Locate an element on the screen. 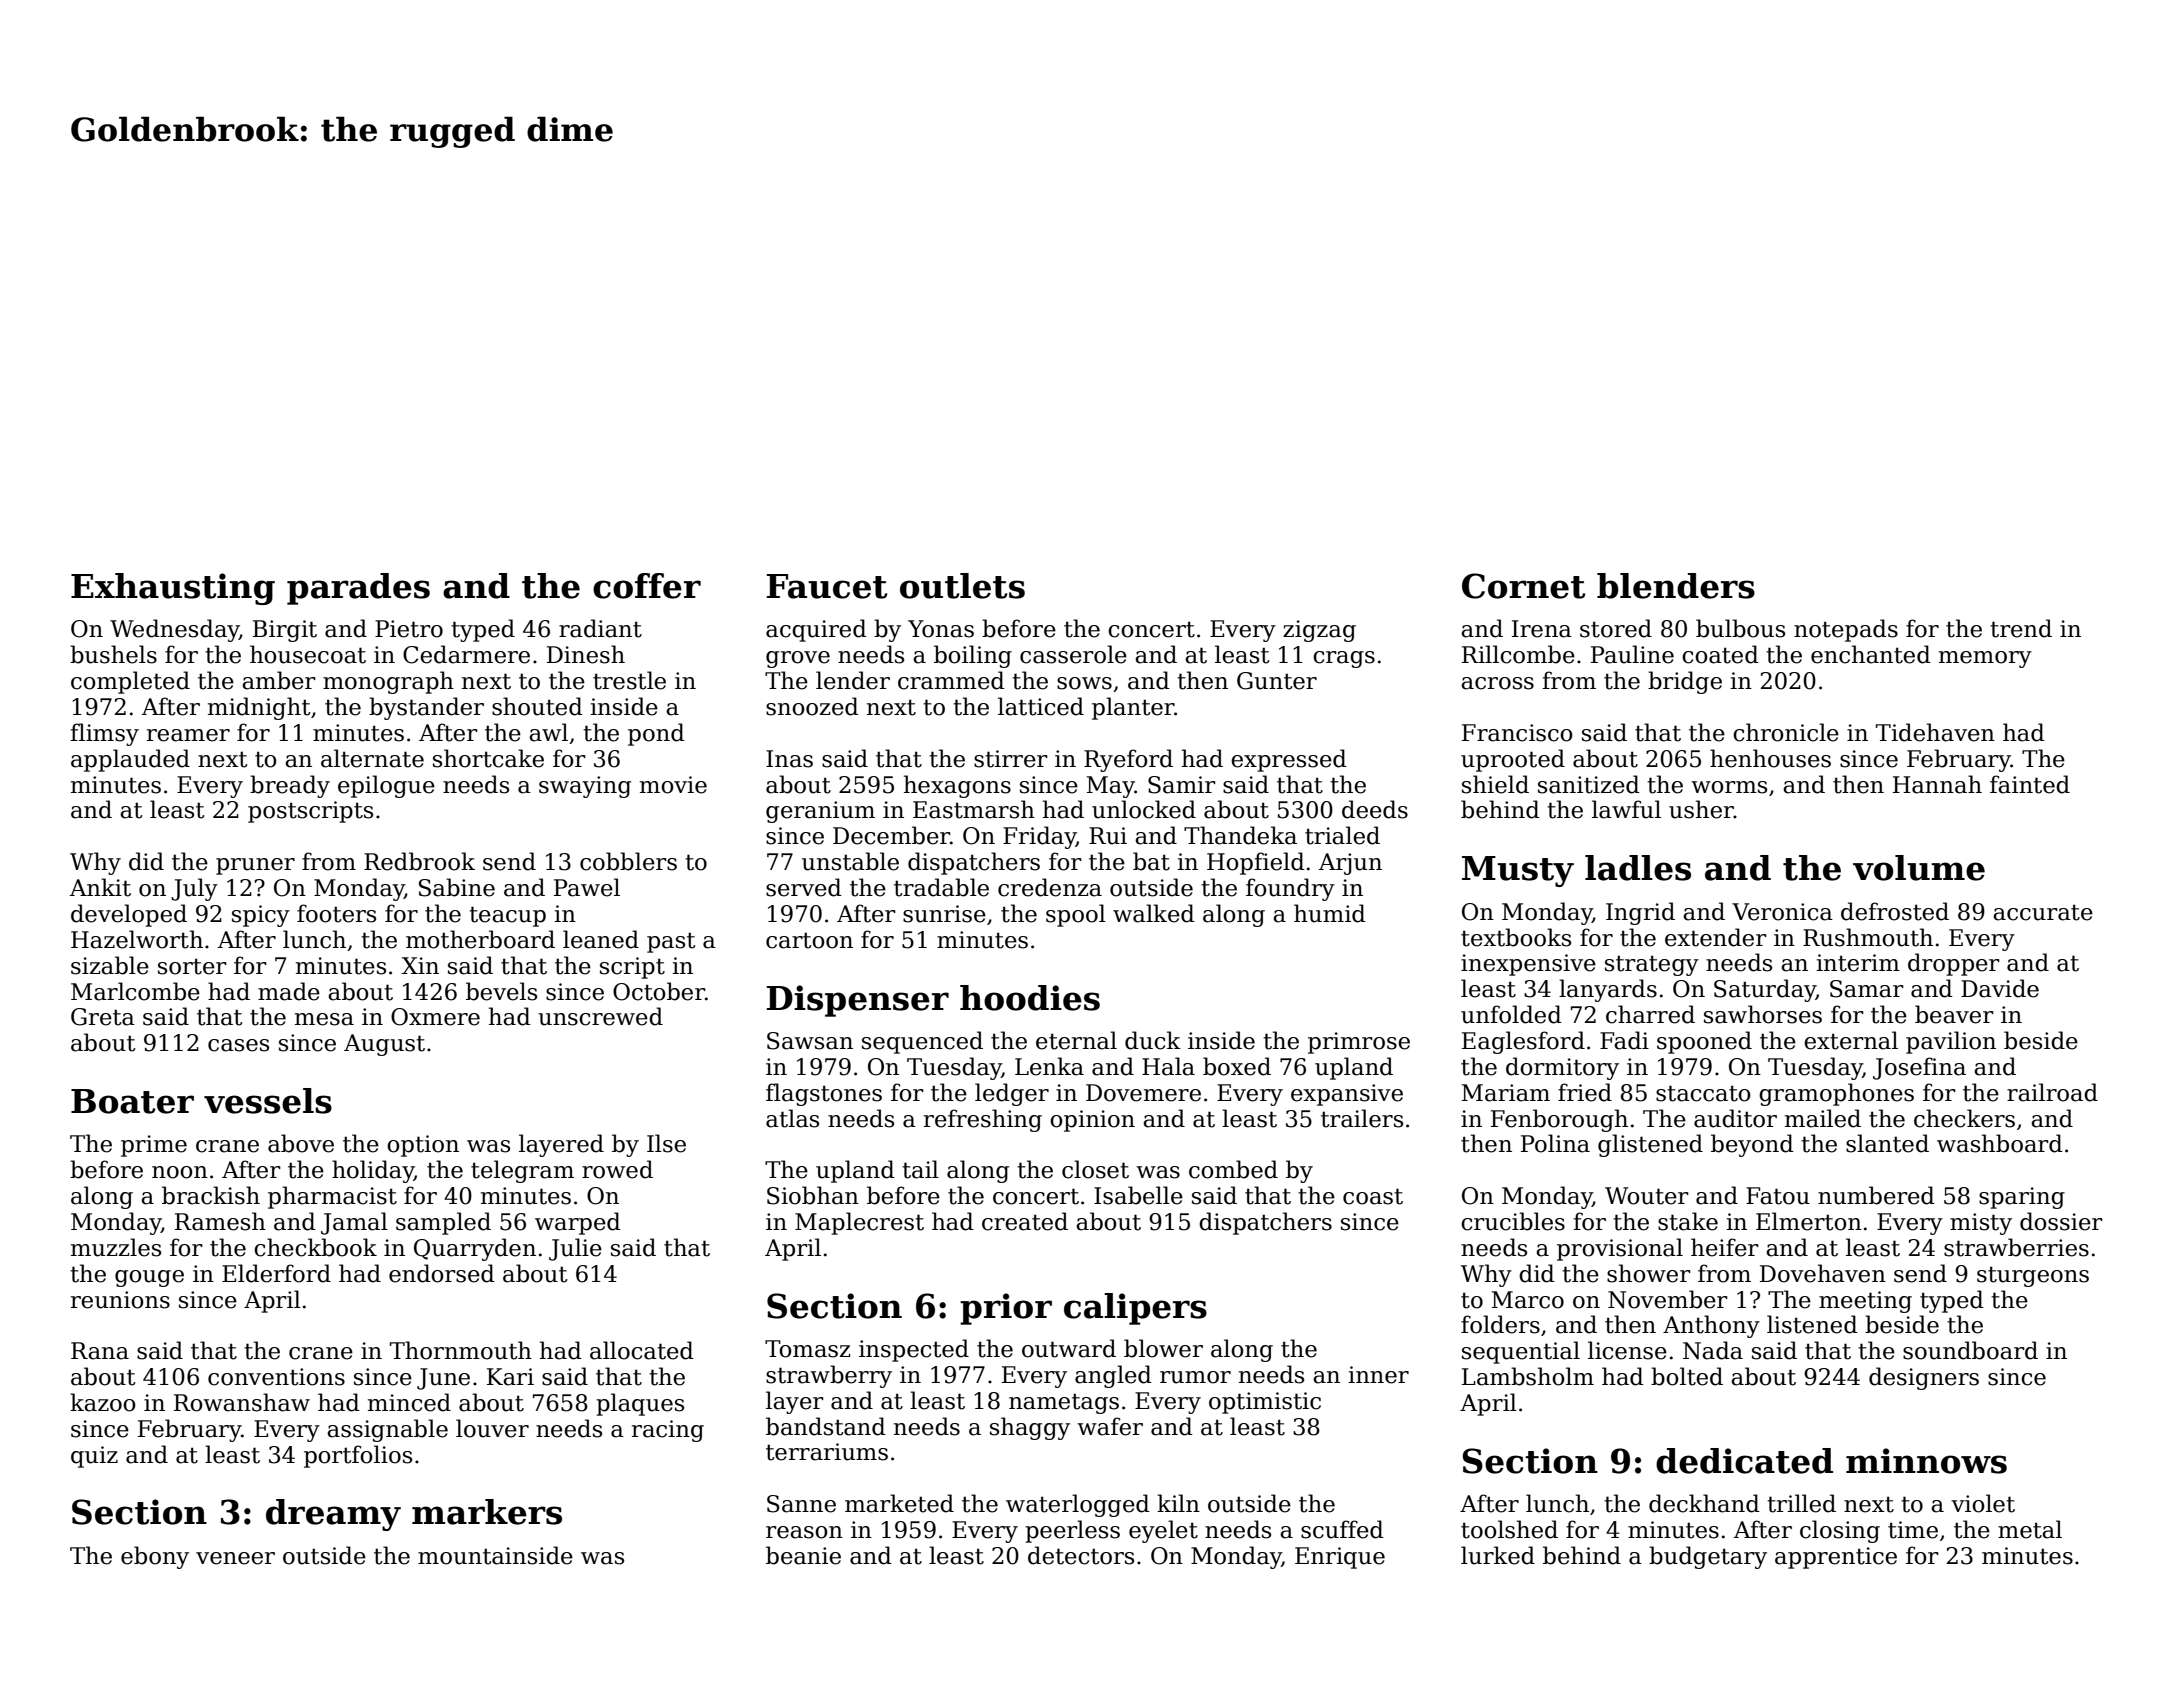 The height and width of the screenshot is (1683, 2178). tail is located at coordinates (920, 1169).
